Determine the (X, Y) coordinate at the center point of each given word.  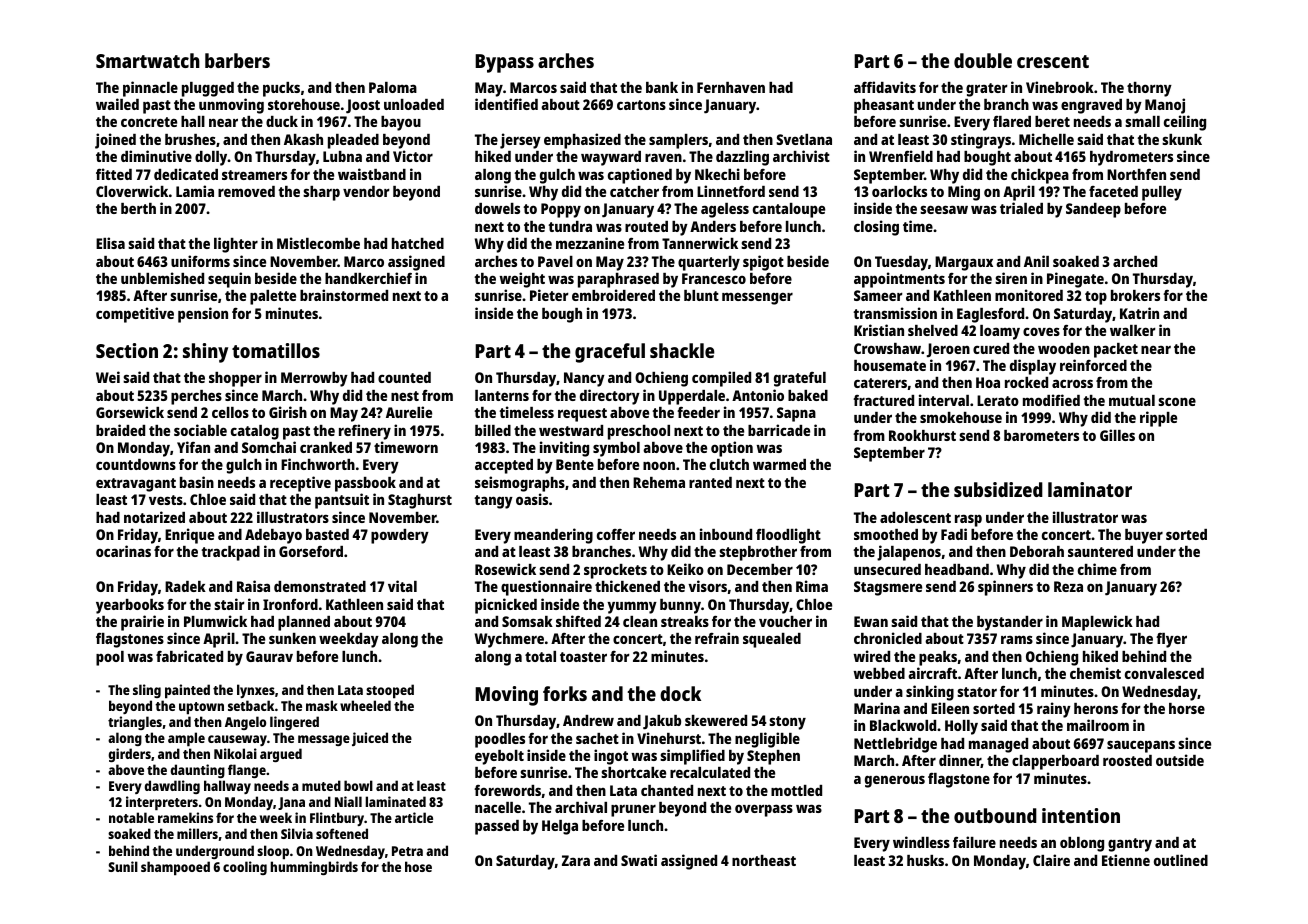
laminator (1090, 489)
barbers (237, 60)
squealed (772, 640)
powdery (400, 536)
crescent (1053, 61)
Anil (1036, 261)
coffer (616, 534)
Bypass (504, 63)
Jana (291, 803)
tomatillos (276, 350)
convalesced (1164, 673)
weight (522, 280)
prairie (142, 623)
